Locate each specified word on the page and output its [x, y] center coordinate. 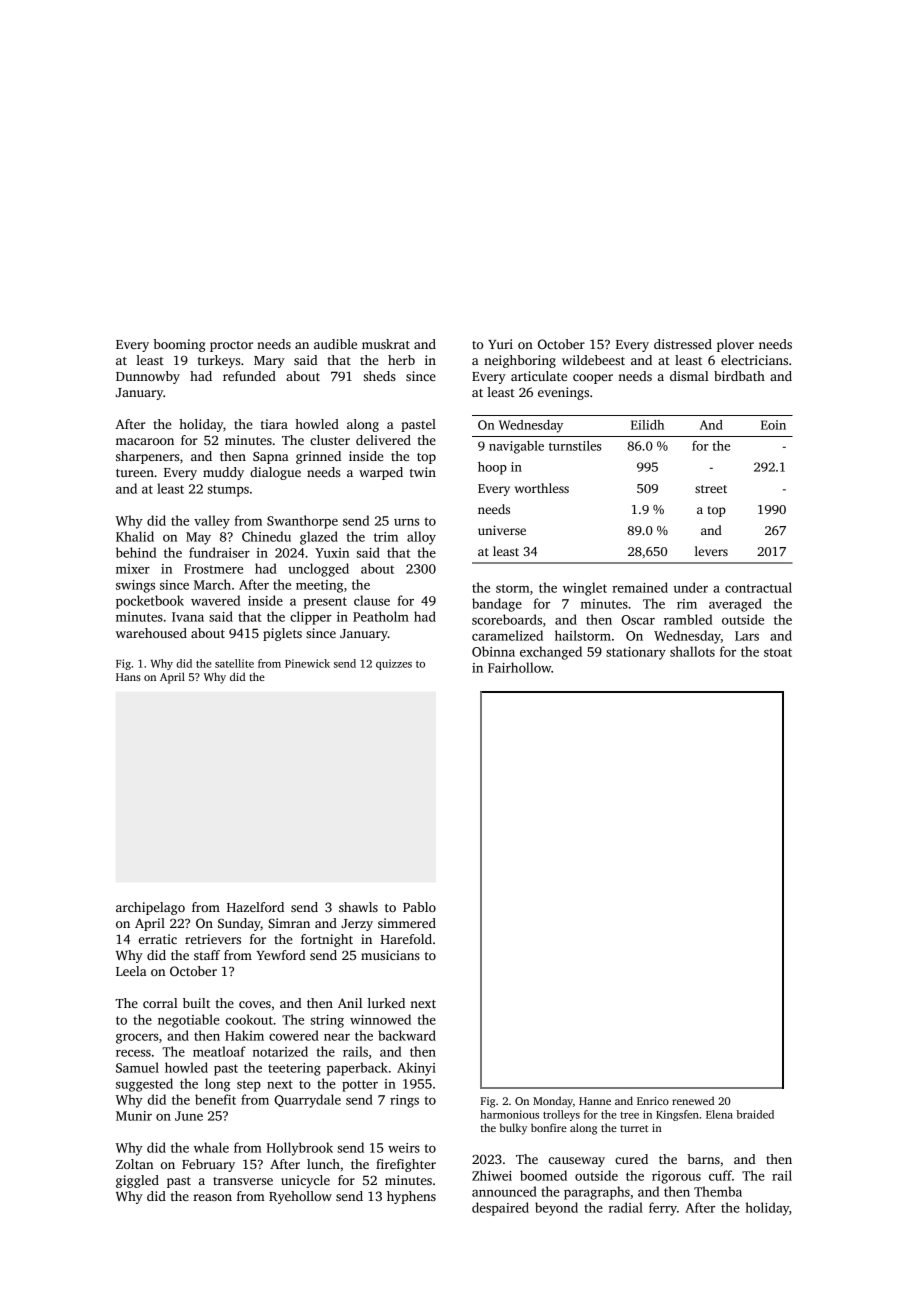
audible [335, 344]
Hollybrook [300, 1149]
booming [179, 345]
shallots [692, 651]
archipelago [150, 908]
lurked [386, 1003]
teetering [294, 1069]
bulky [513, 1129]
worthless [542, 488]
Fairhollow [519, 667]
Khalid [135, 536]
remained [640, 587]
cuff [720, 1175]
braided [755, 1114]
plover [735, 345]
